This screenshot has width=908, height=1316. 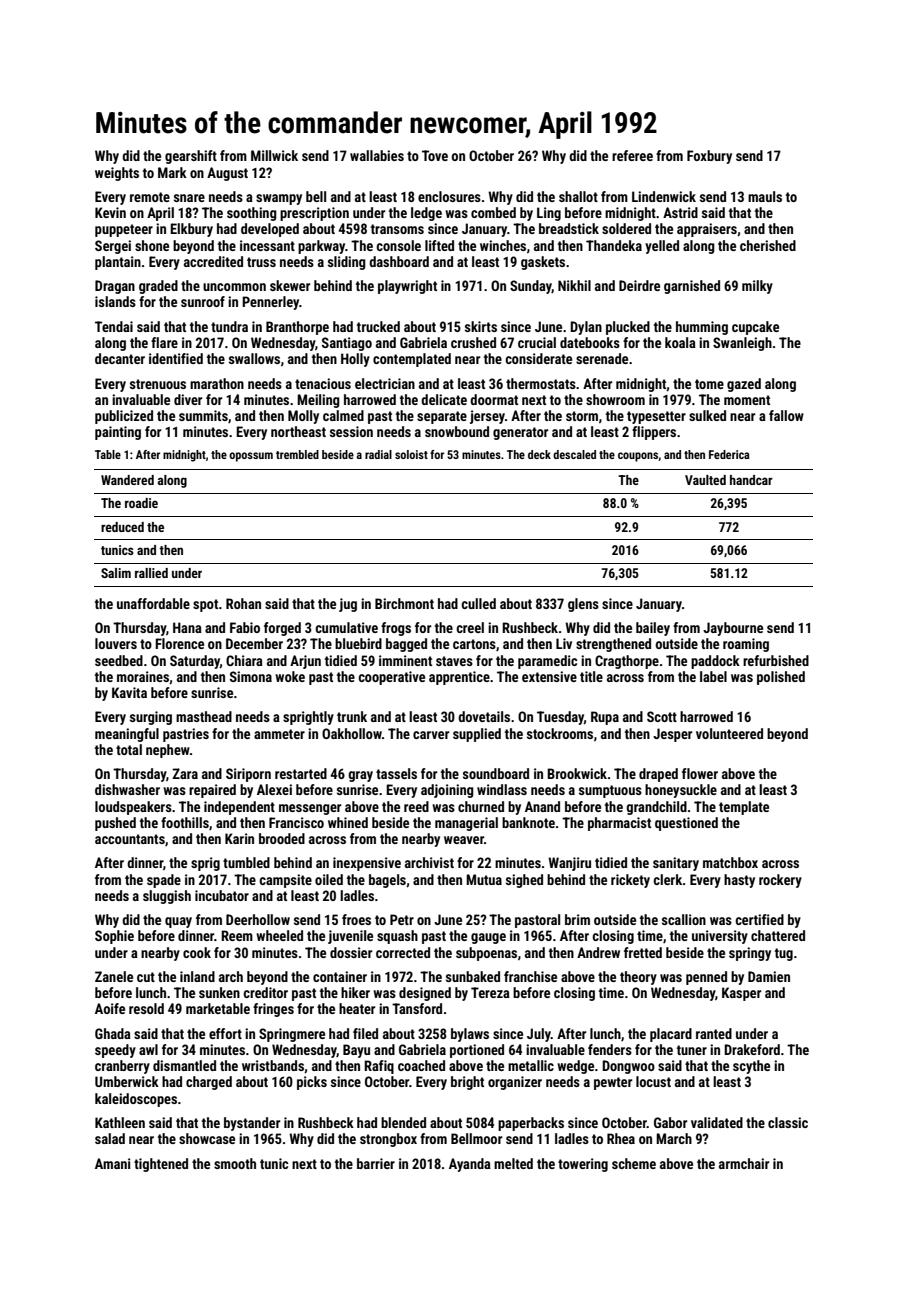 I want to click on generator, so click(x=520, y=433).
